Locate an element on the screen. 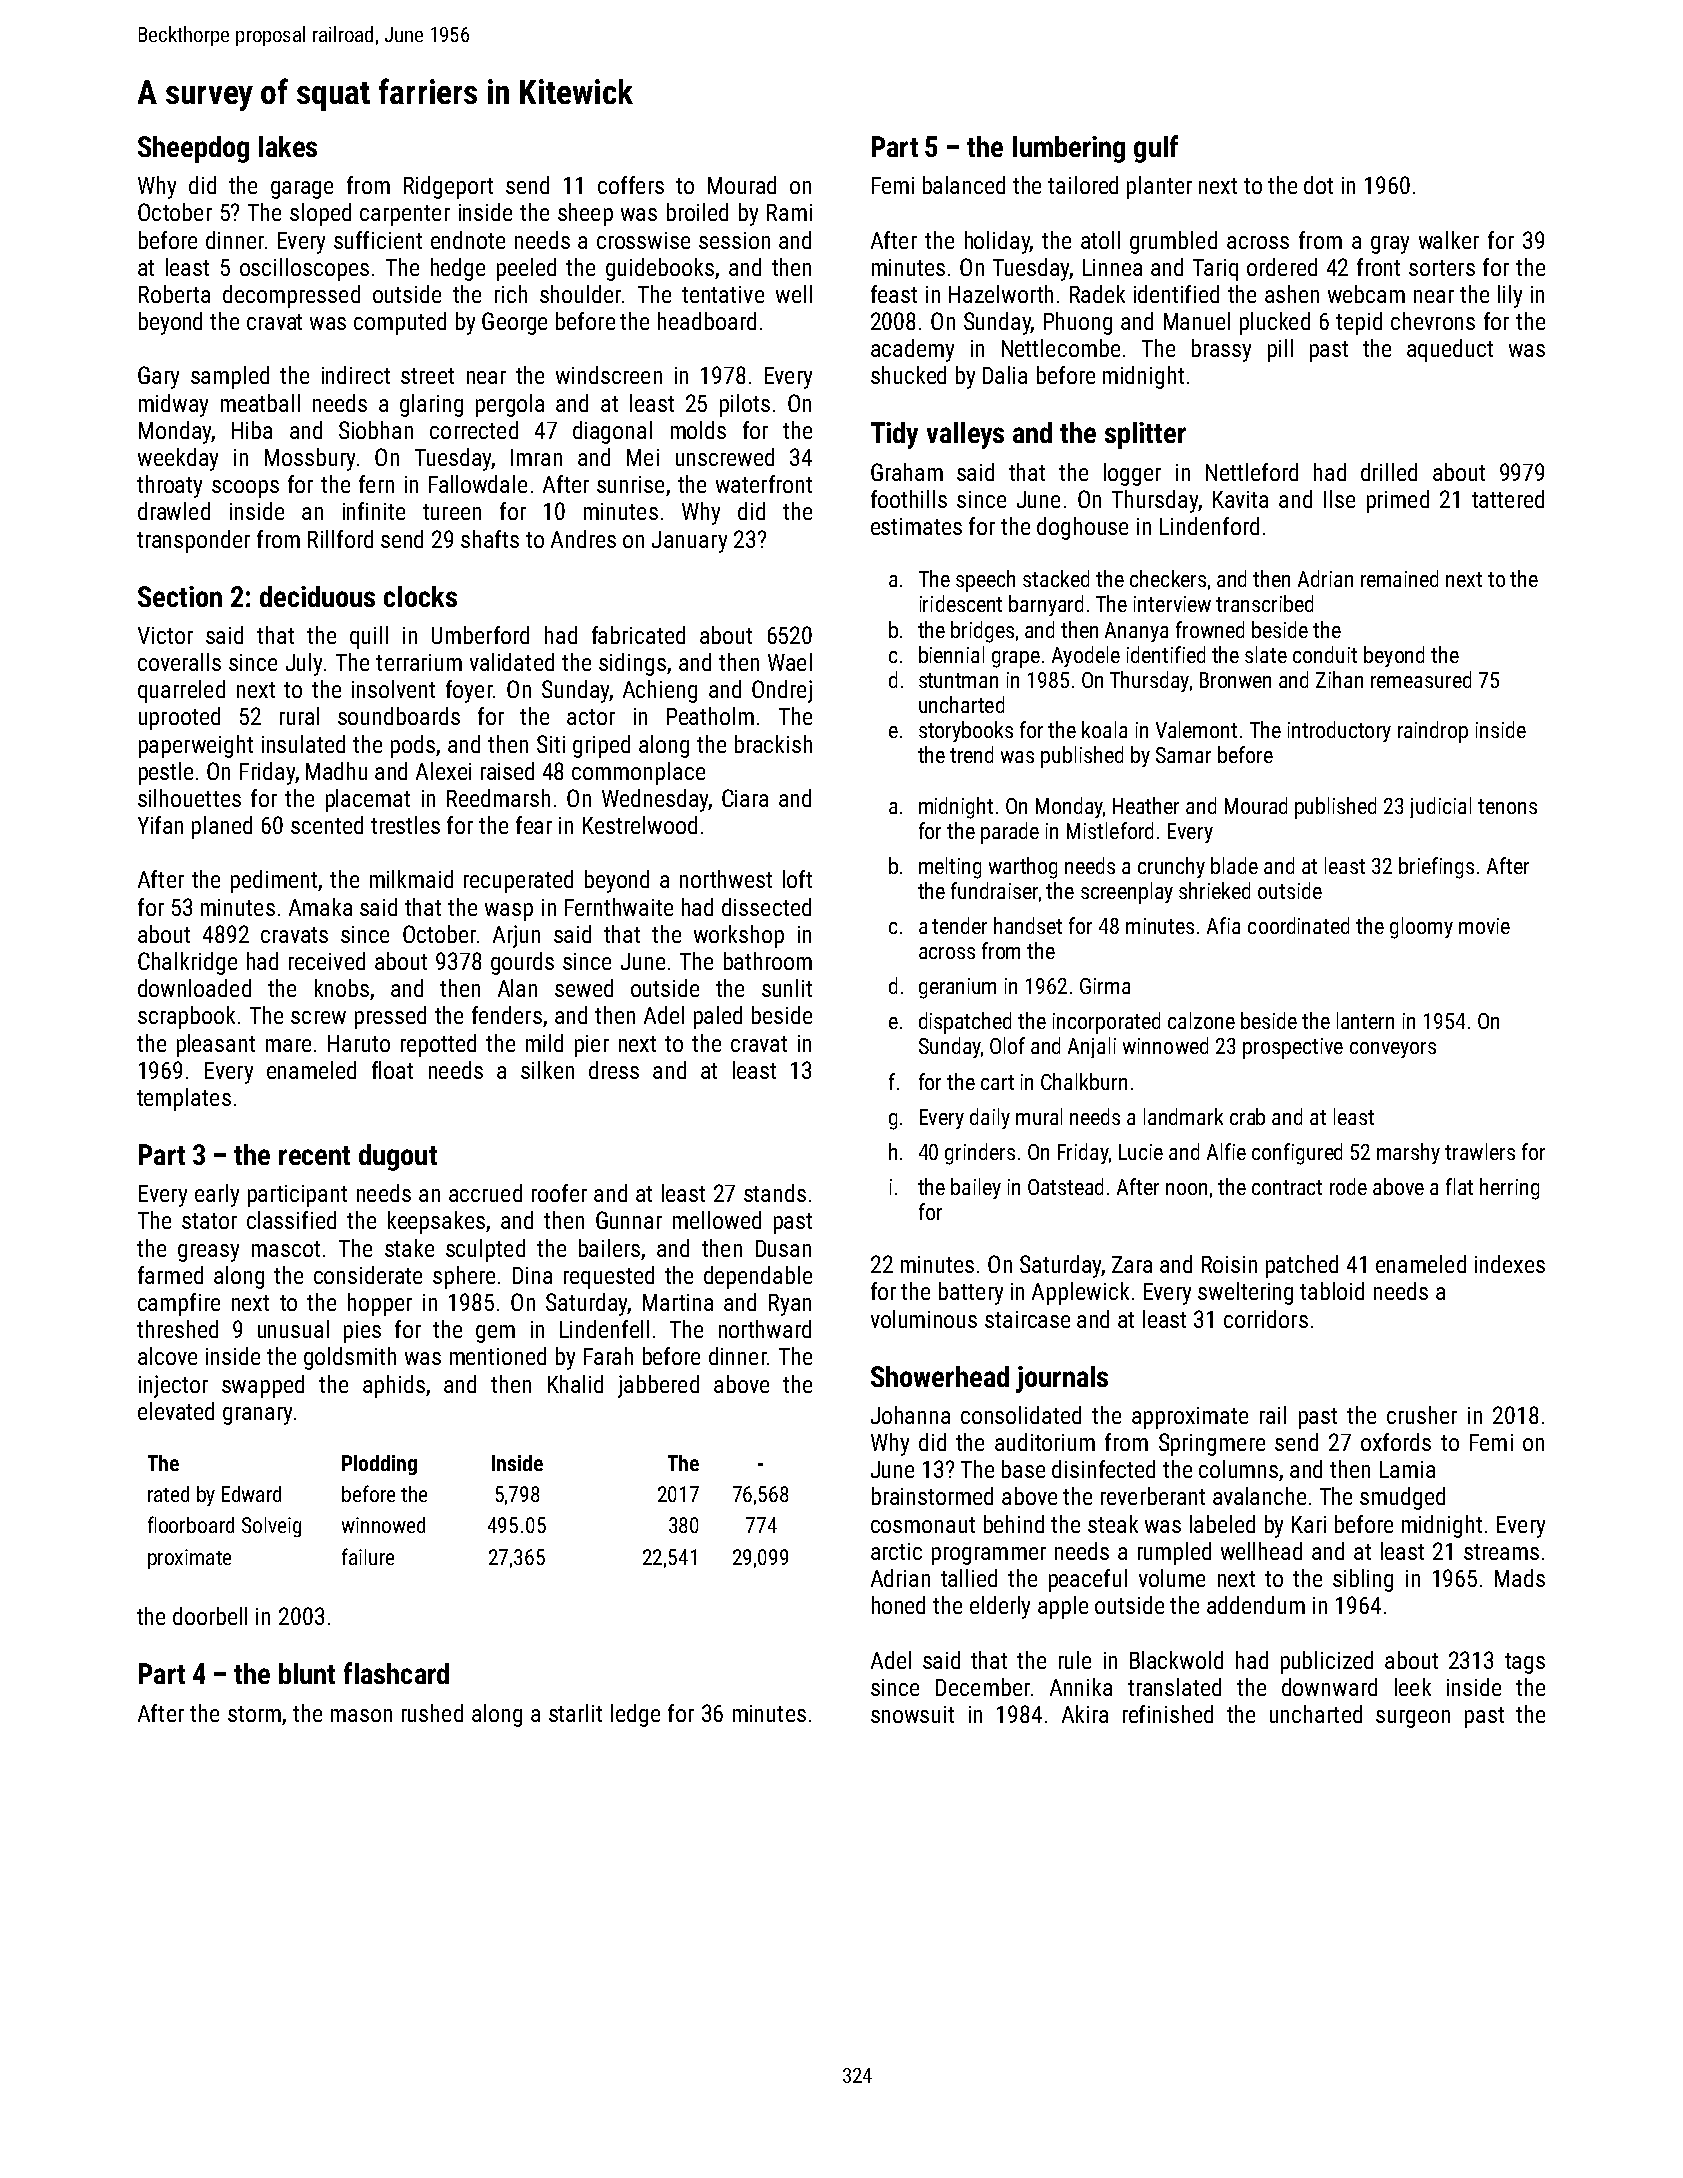 Image resolution: width=1683 pixels, height=2178 pixels. surgeon is located at coordinates (1413, 1719).
